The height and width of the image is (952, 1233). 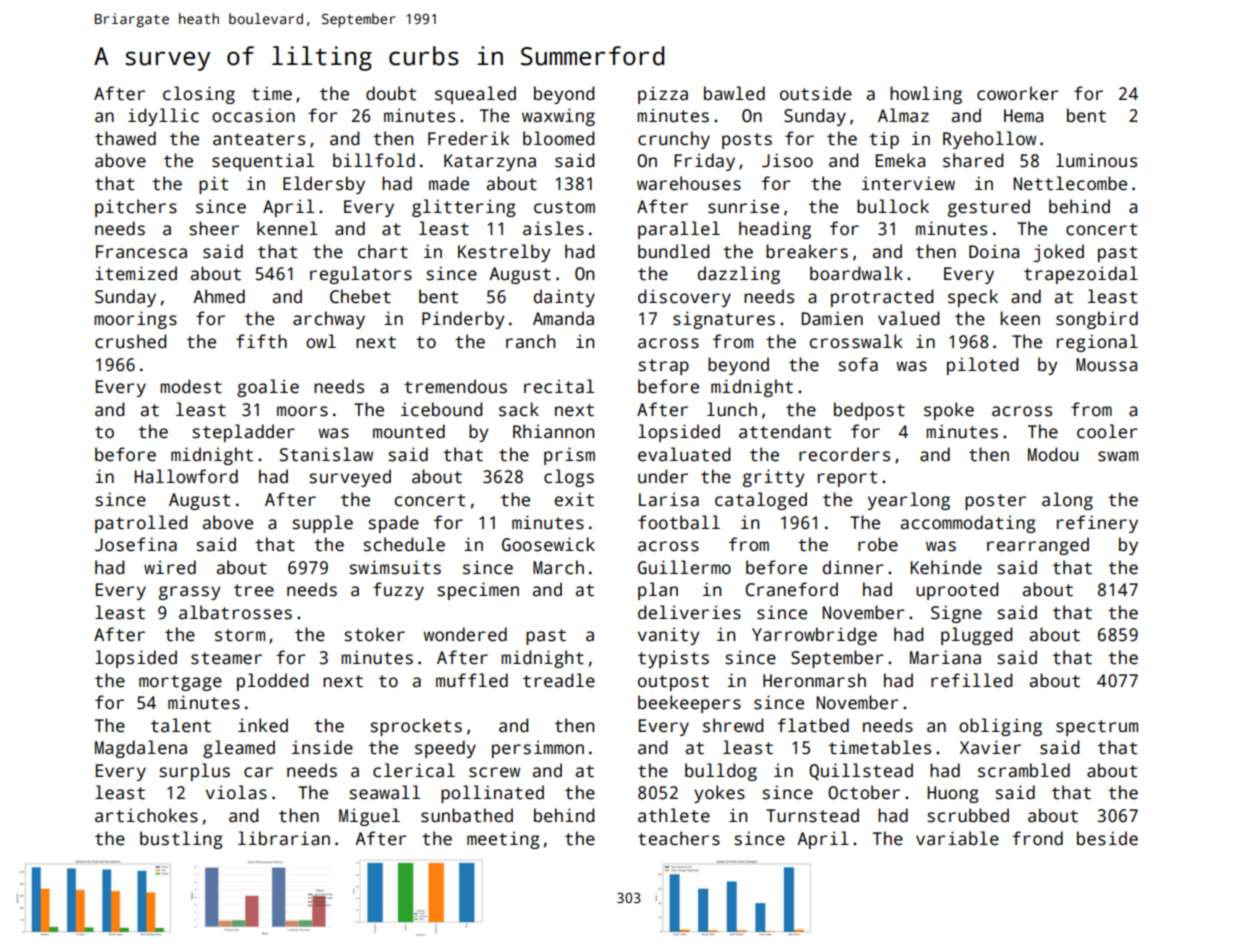 I want to click on bulldog, so click(x=721, y=772).
